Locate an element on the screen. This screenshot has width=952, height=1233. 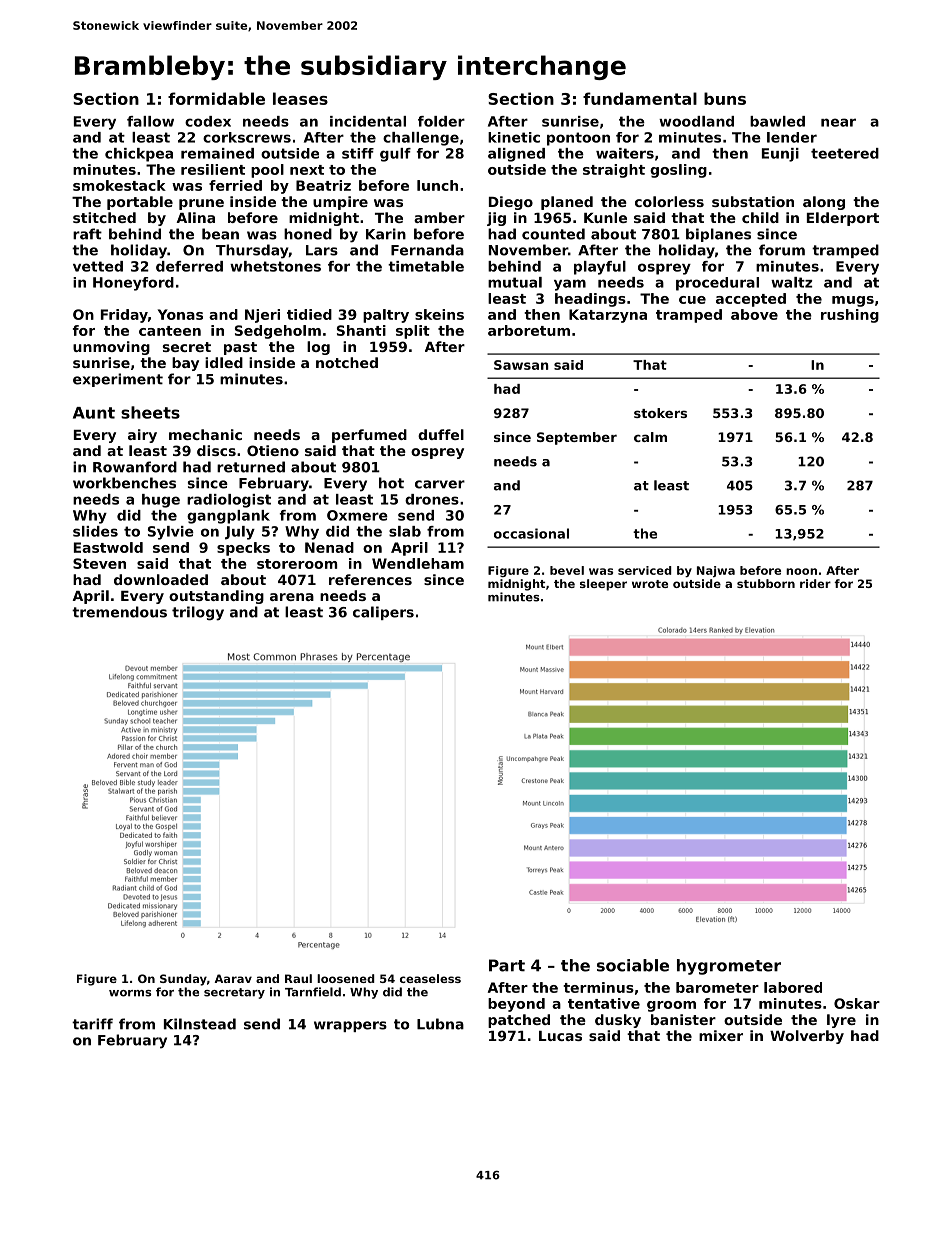
stitched is located at coordinates (104, 217).
